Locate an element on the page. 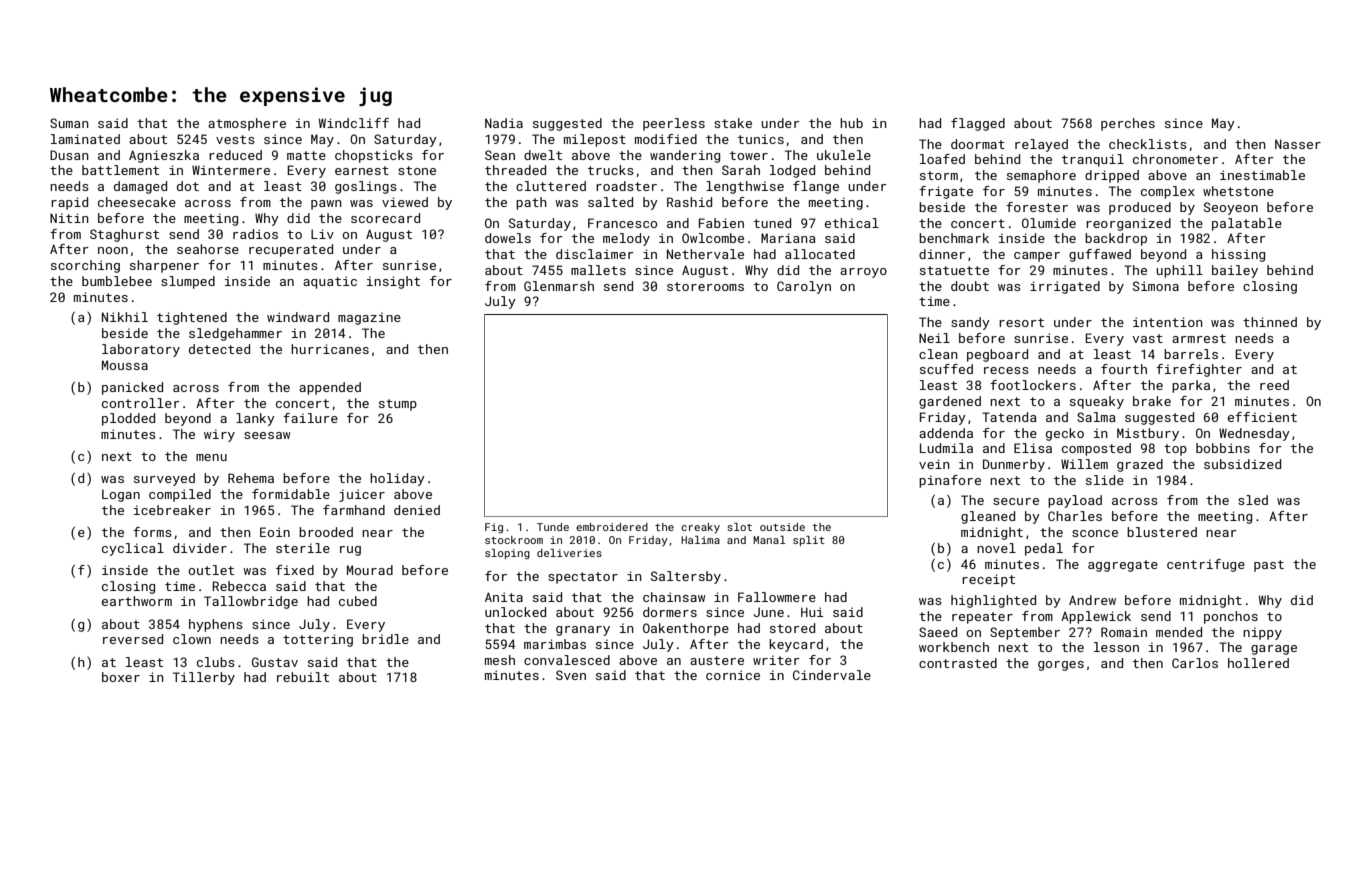  frigate is located at coordinates (946, 192).
